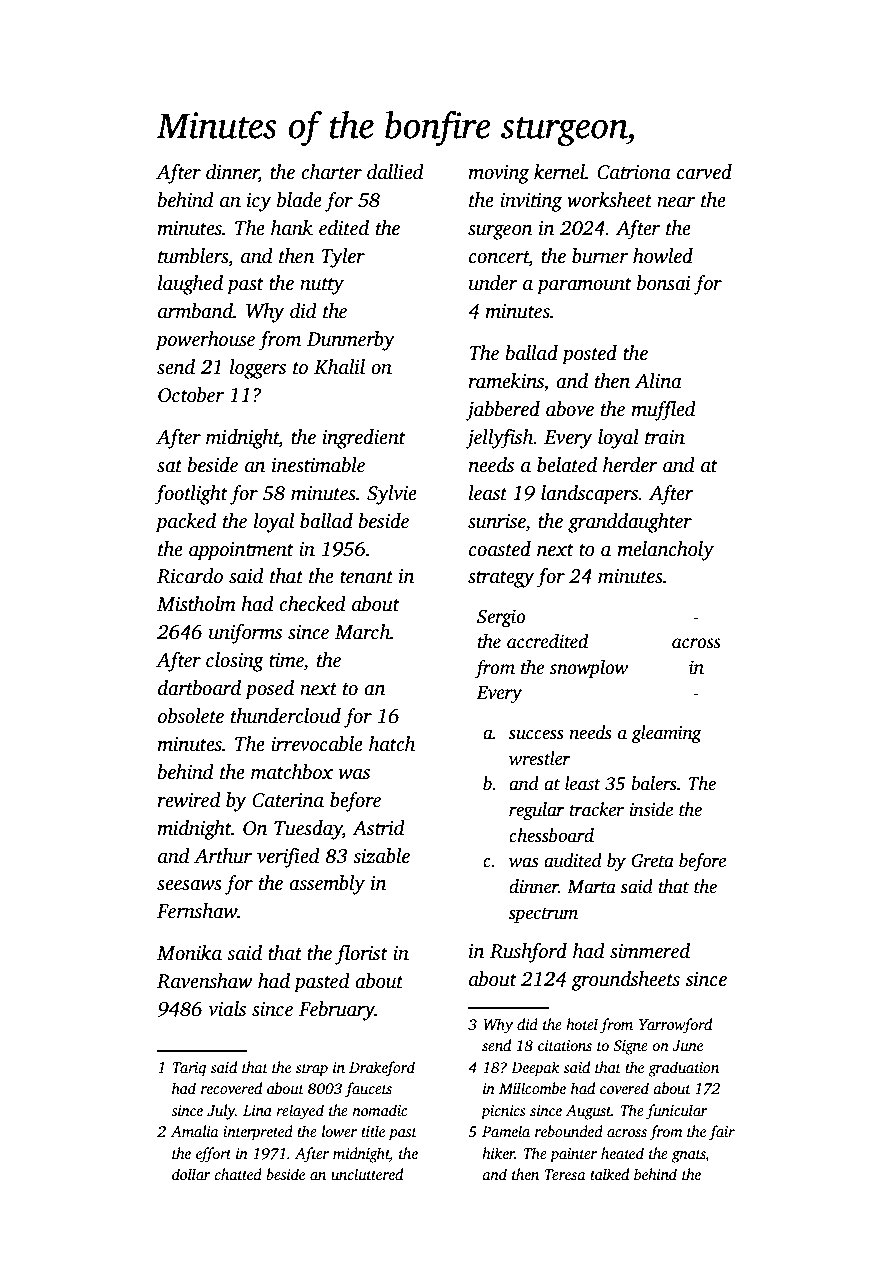 This screenshot has width=893, height=1267. I want to click on October, so click(191, 395).
